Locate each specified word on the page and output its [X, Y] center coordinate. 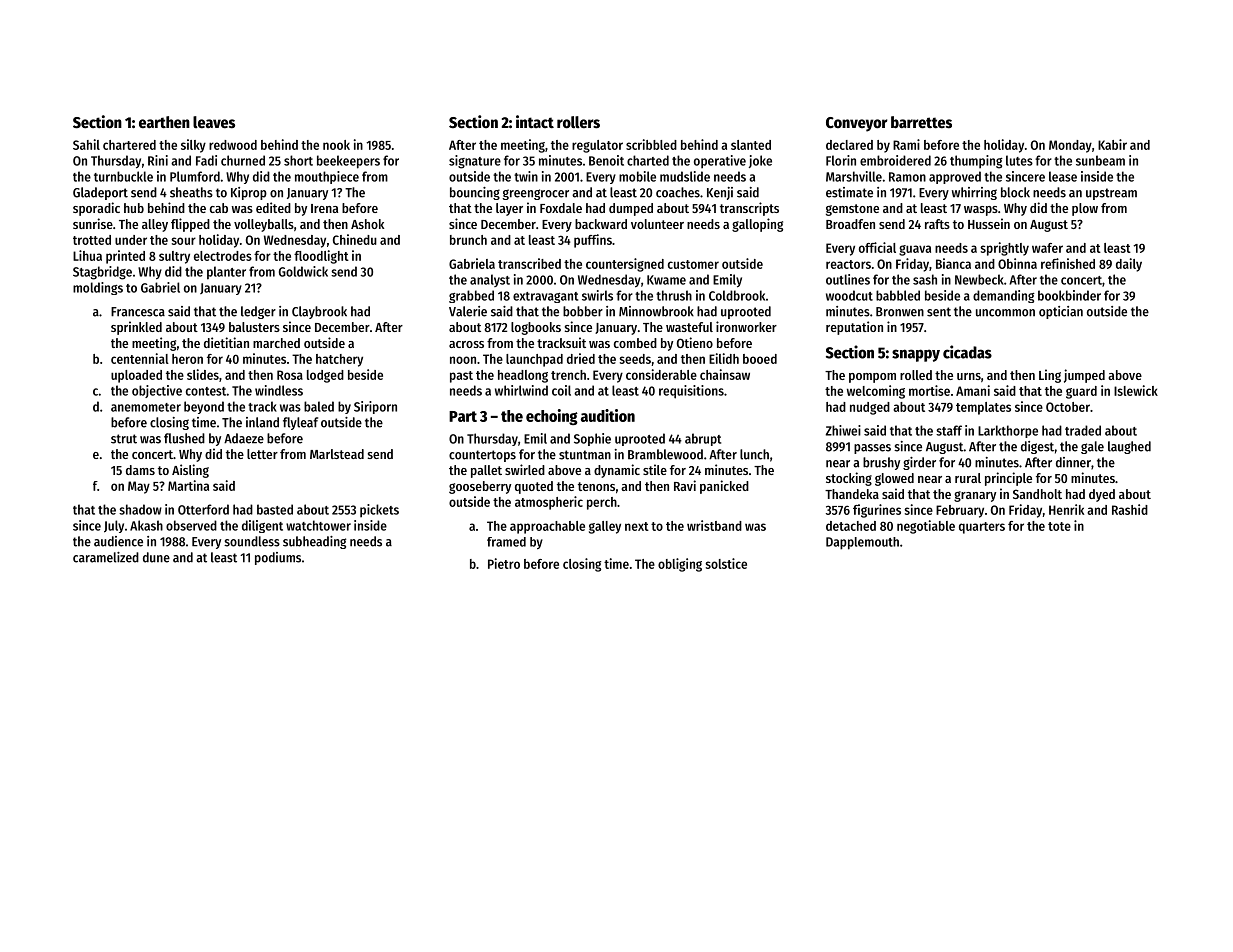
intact [535, 121]
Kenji [720, 193]
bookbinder [1069, 295]
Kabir [1112, 144]
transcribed [529, 263]
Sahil [86, 144]
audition [608, 415]
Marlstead [337, 454]
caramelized [106, 557]
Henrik [1066, 509]
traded [1083, 430]
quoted [534, 487]
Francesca [138, 312]
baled [319, 406]
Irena [324, 208]
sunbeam [1100, 160]
